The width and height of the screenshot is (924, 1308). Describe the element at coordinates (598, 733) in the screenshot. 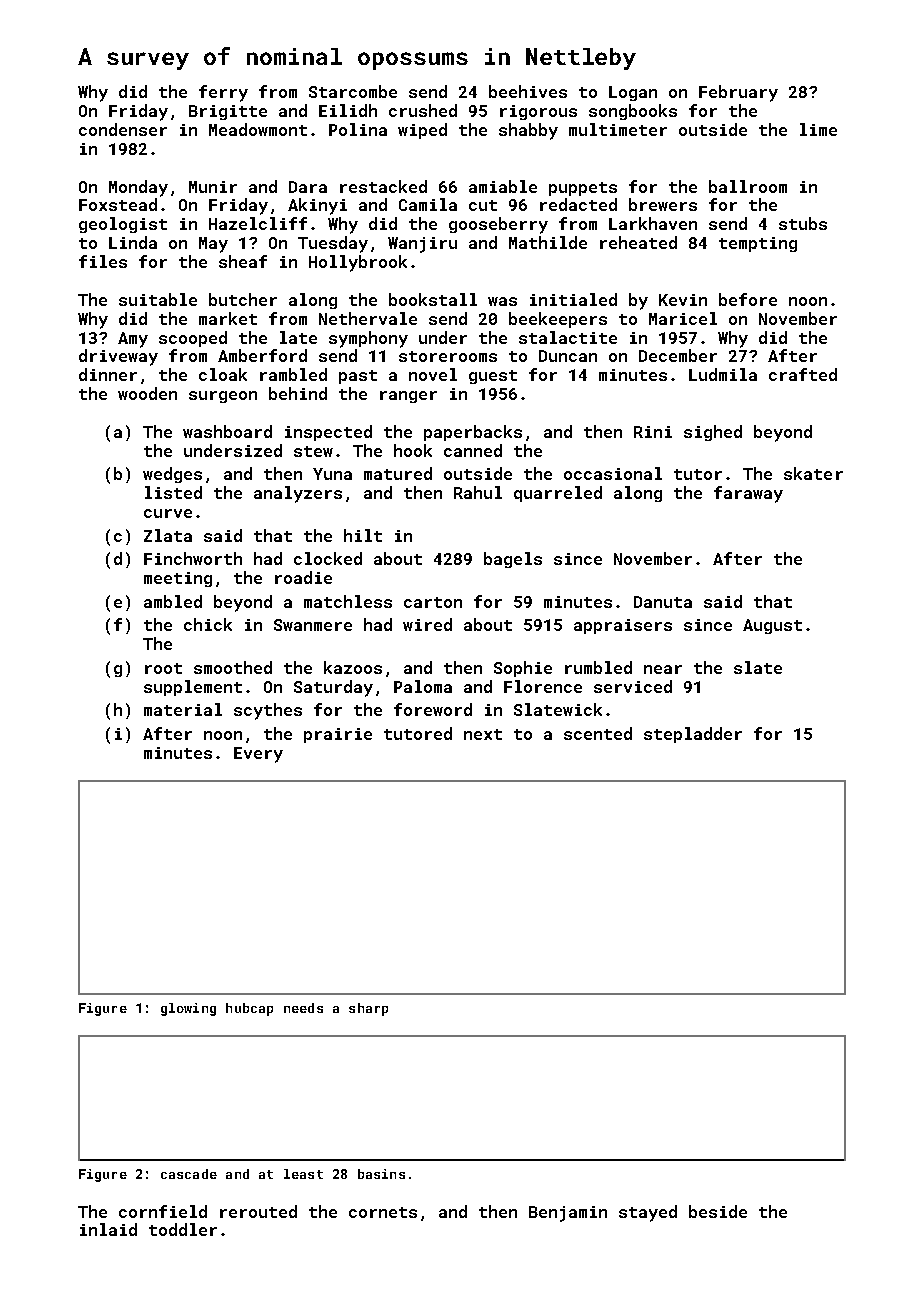

I see `scented` at that location.
